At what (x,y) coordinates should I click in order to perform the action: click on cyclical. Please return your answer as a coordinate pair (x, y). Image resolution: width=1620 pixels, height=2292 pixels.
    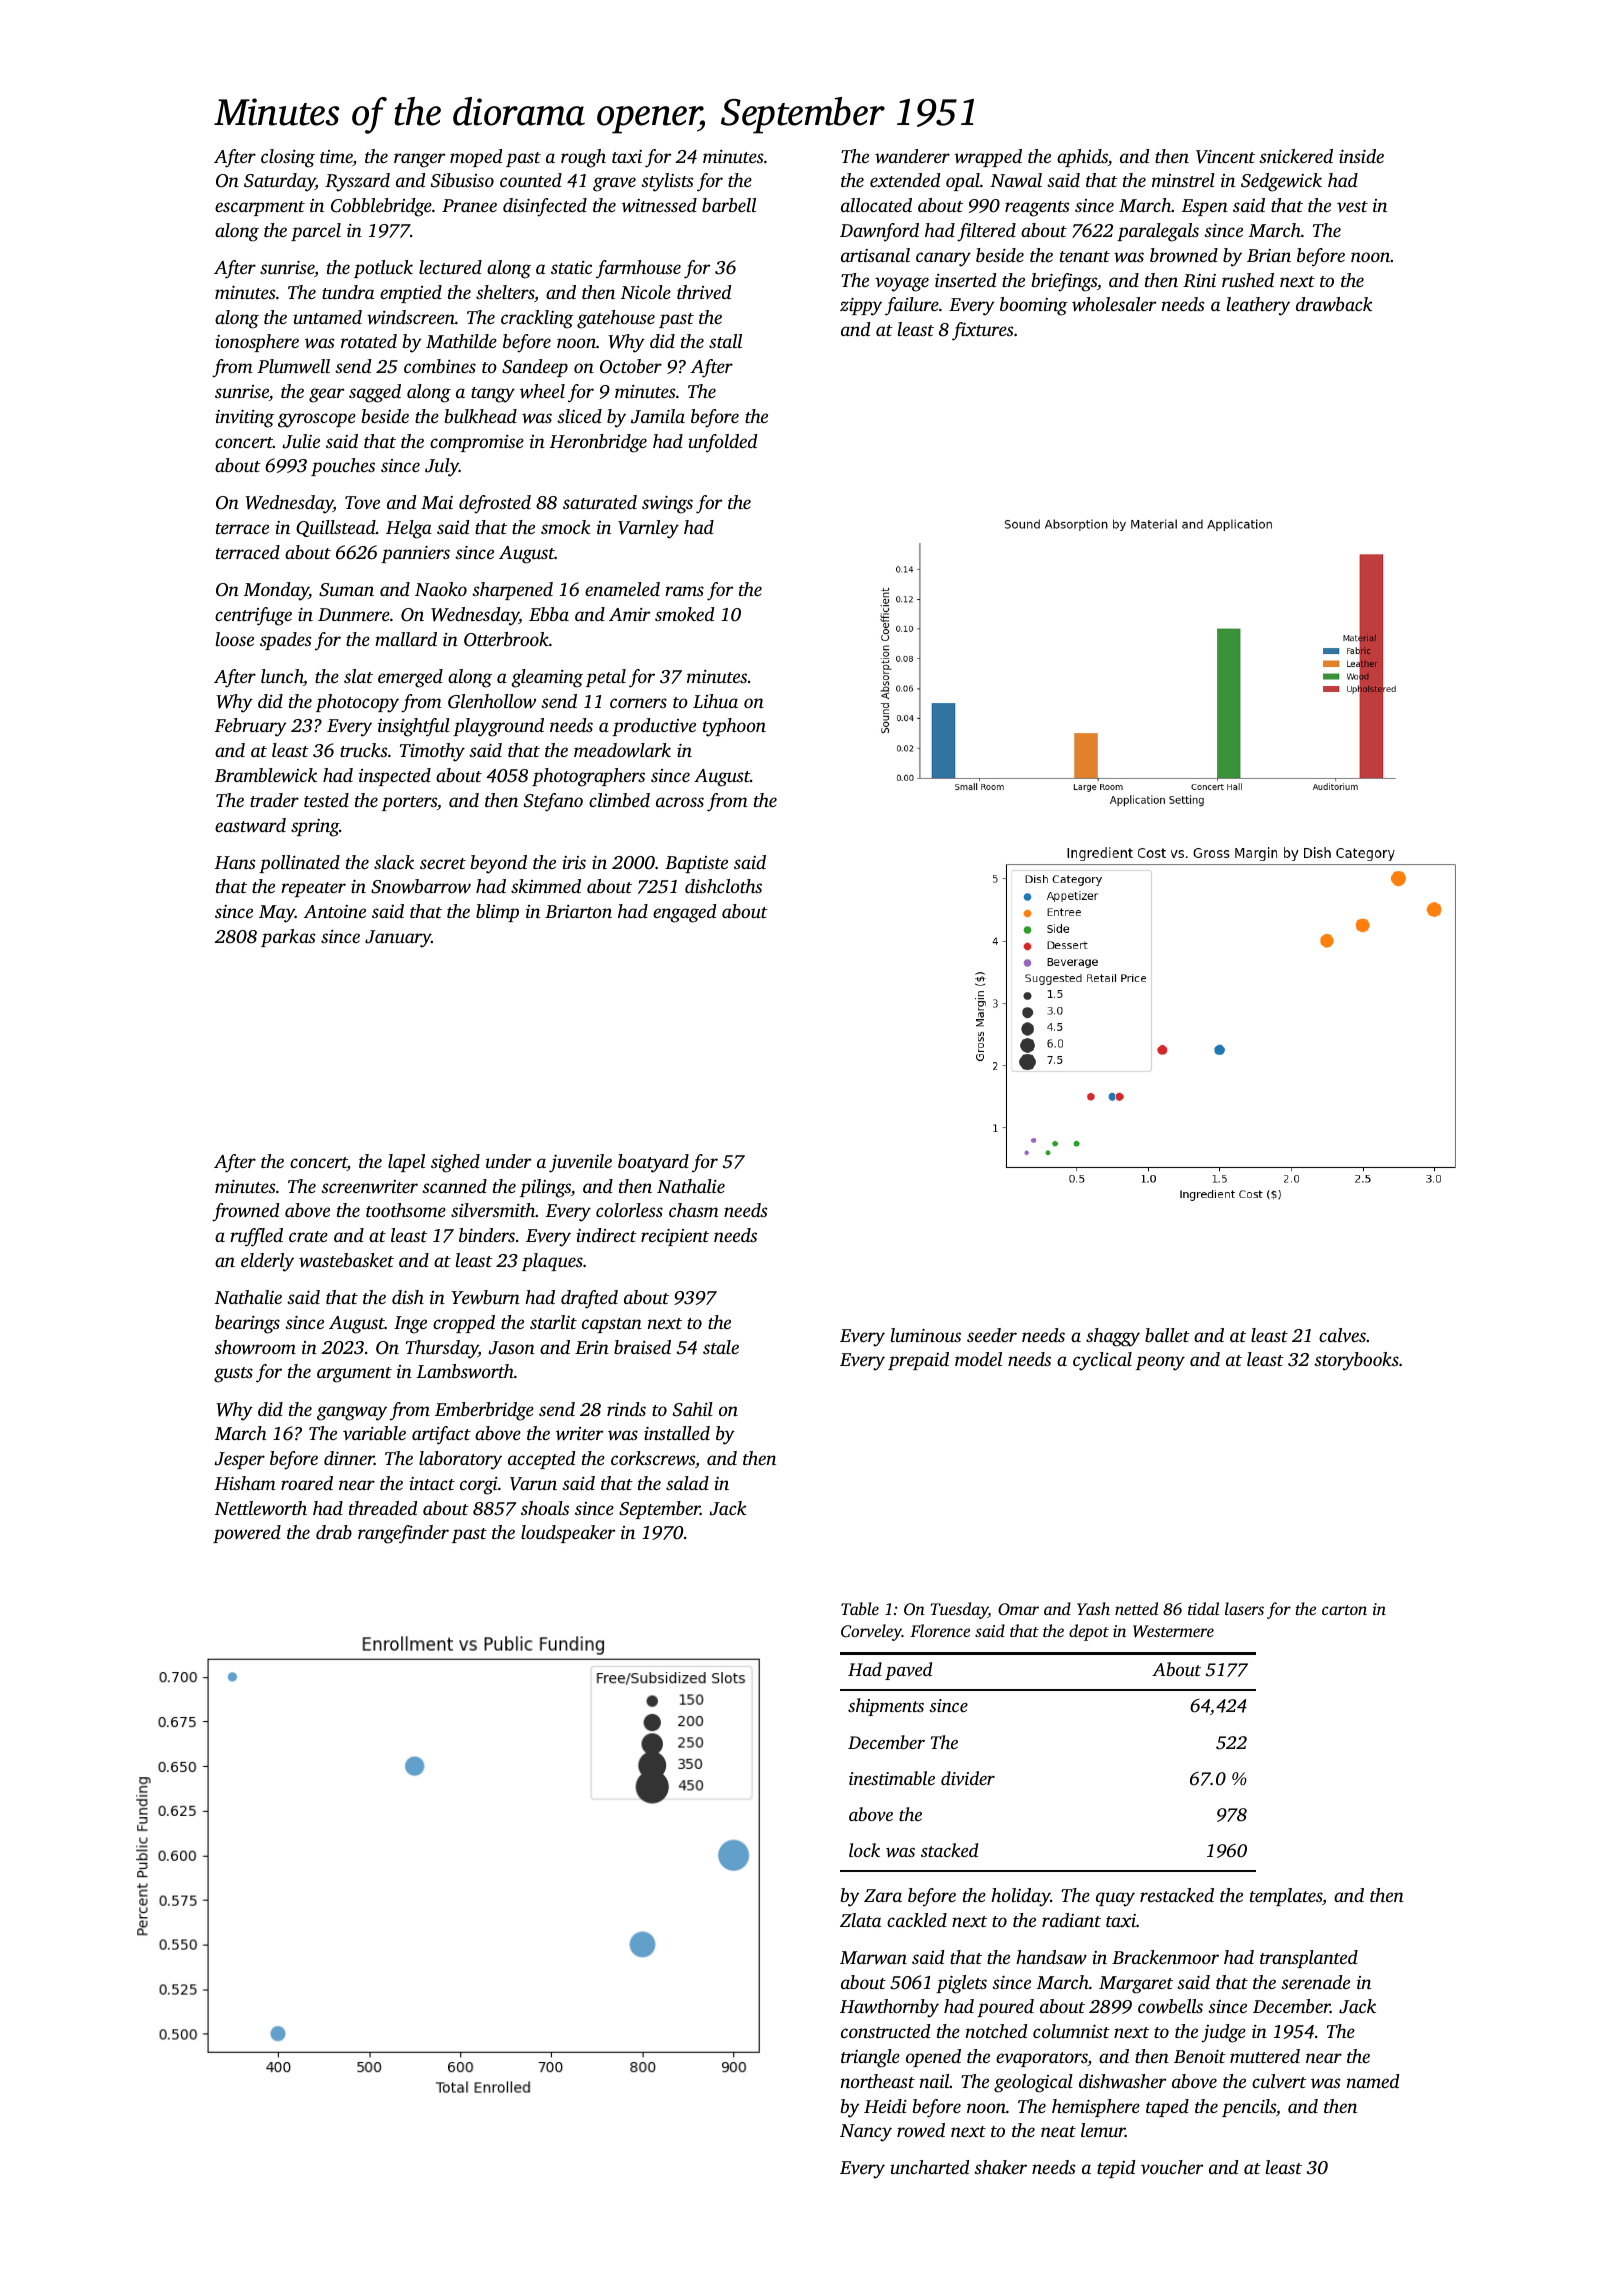
    Looking at the image, I should click on (1102, 1361).
